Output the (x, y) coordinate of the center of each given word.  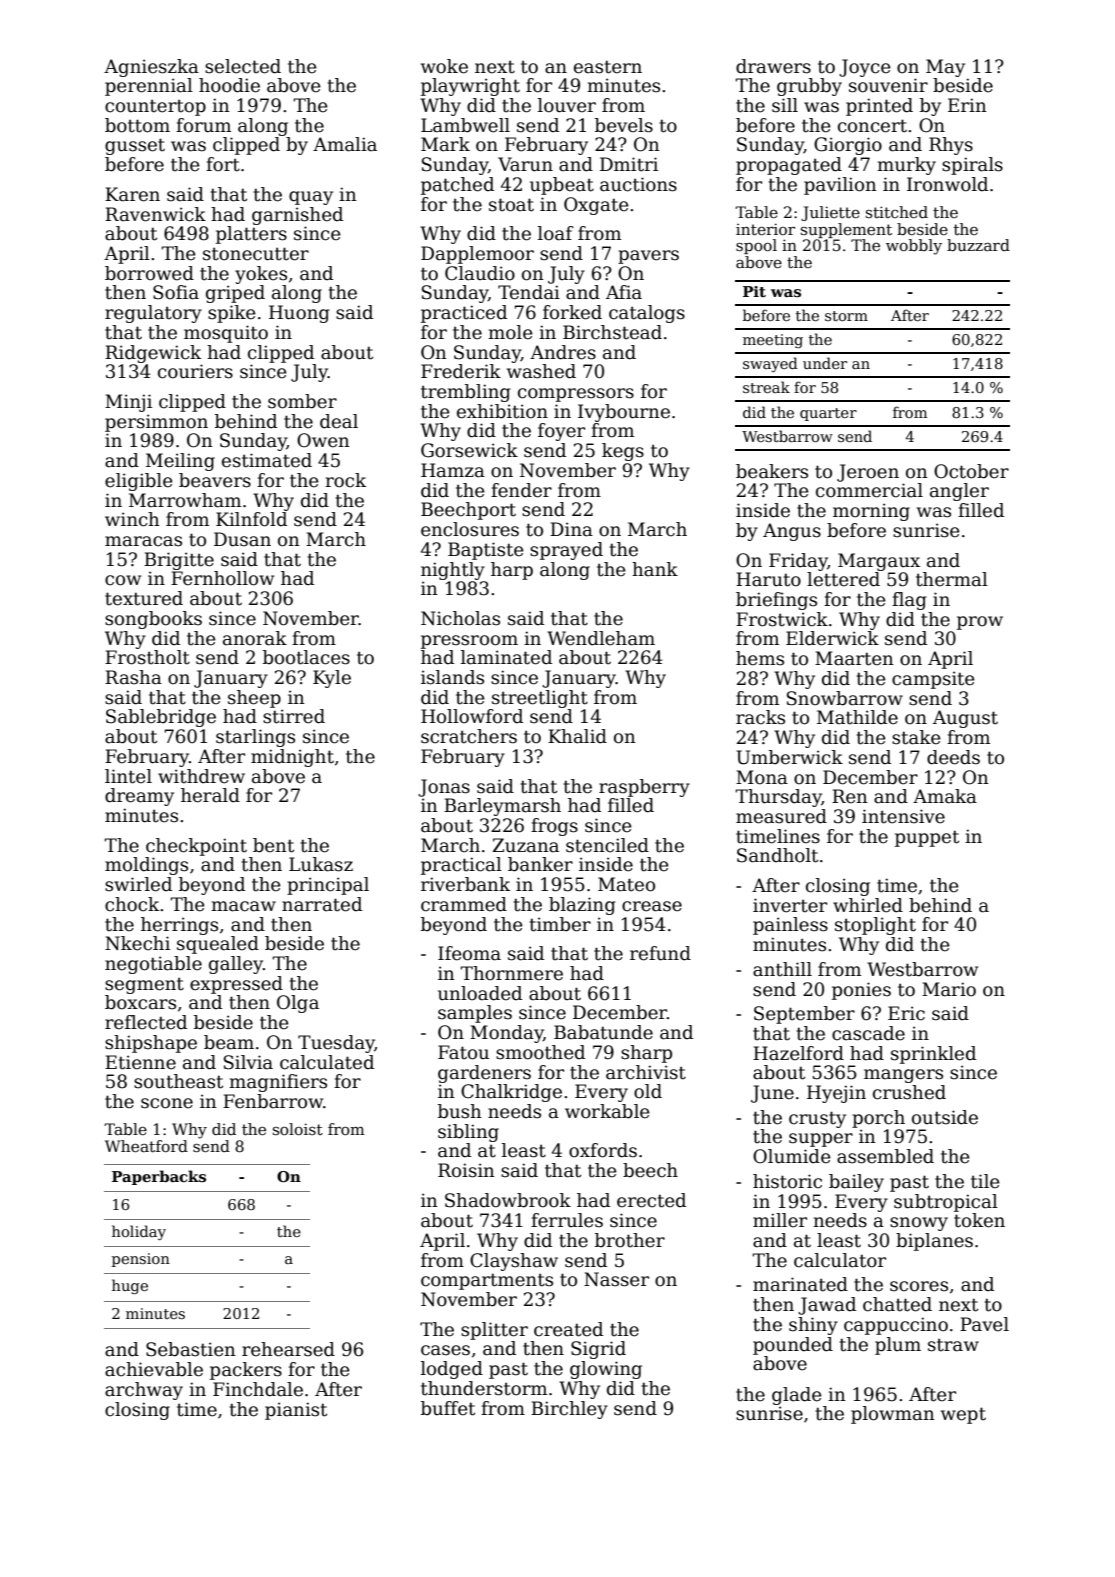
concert (872, 126)
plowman (893, 1415)
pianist (296, 1411)
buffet (448, 1408)
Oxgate (596, 206)
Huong (299, 314)
